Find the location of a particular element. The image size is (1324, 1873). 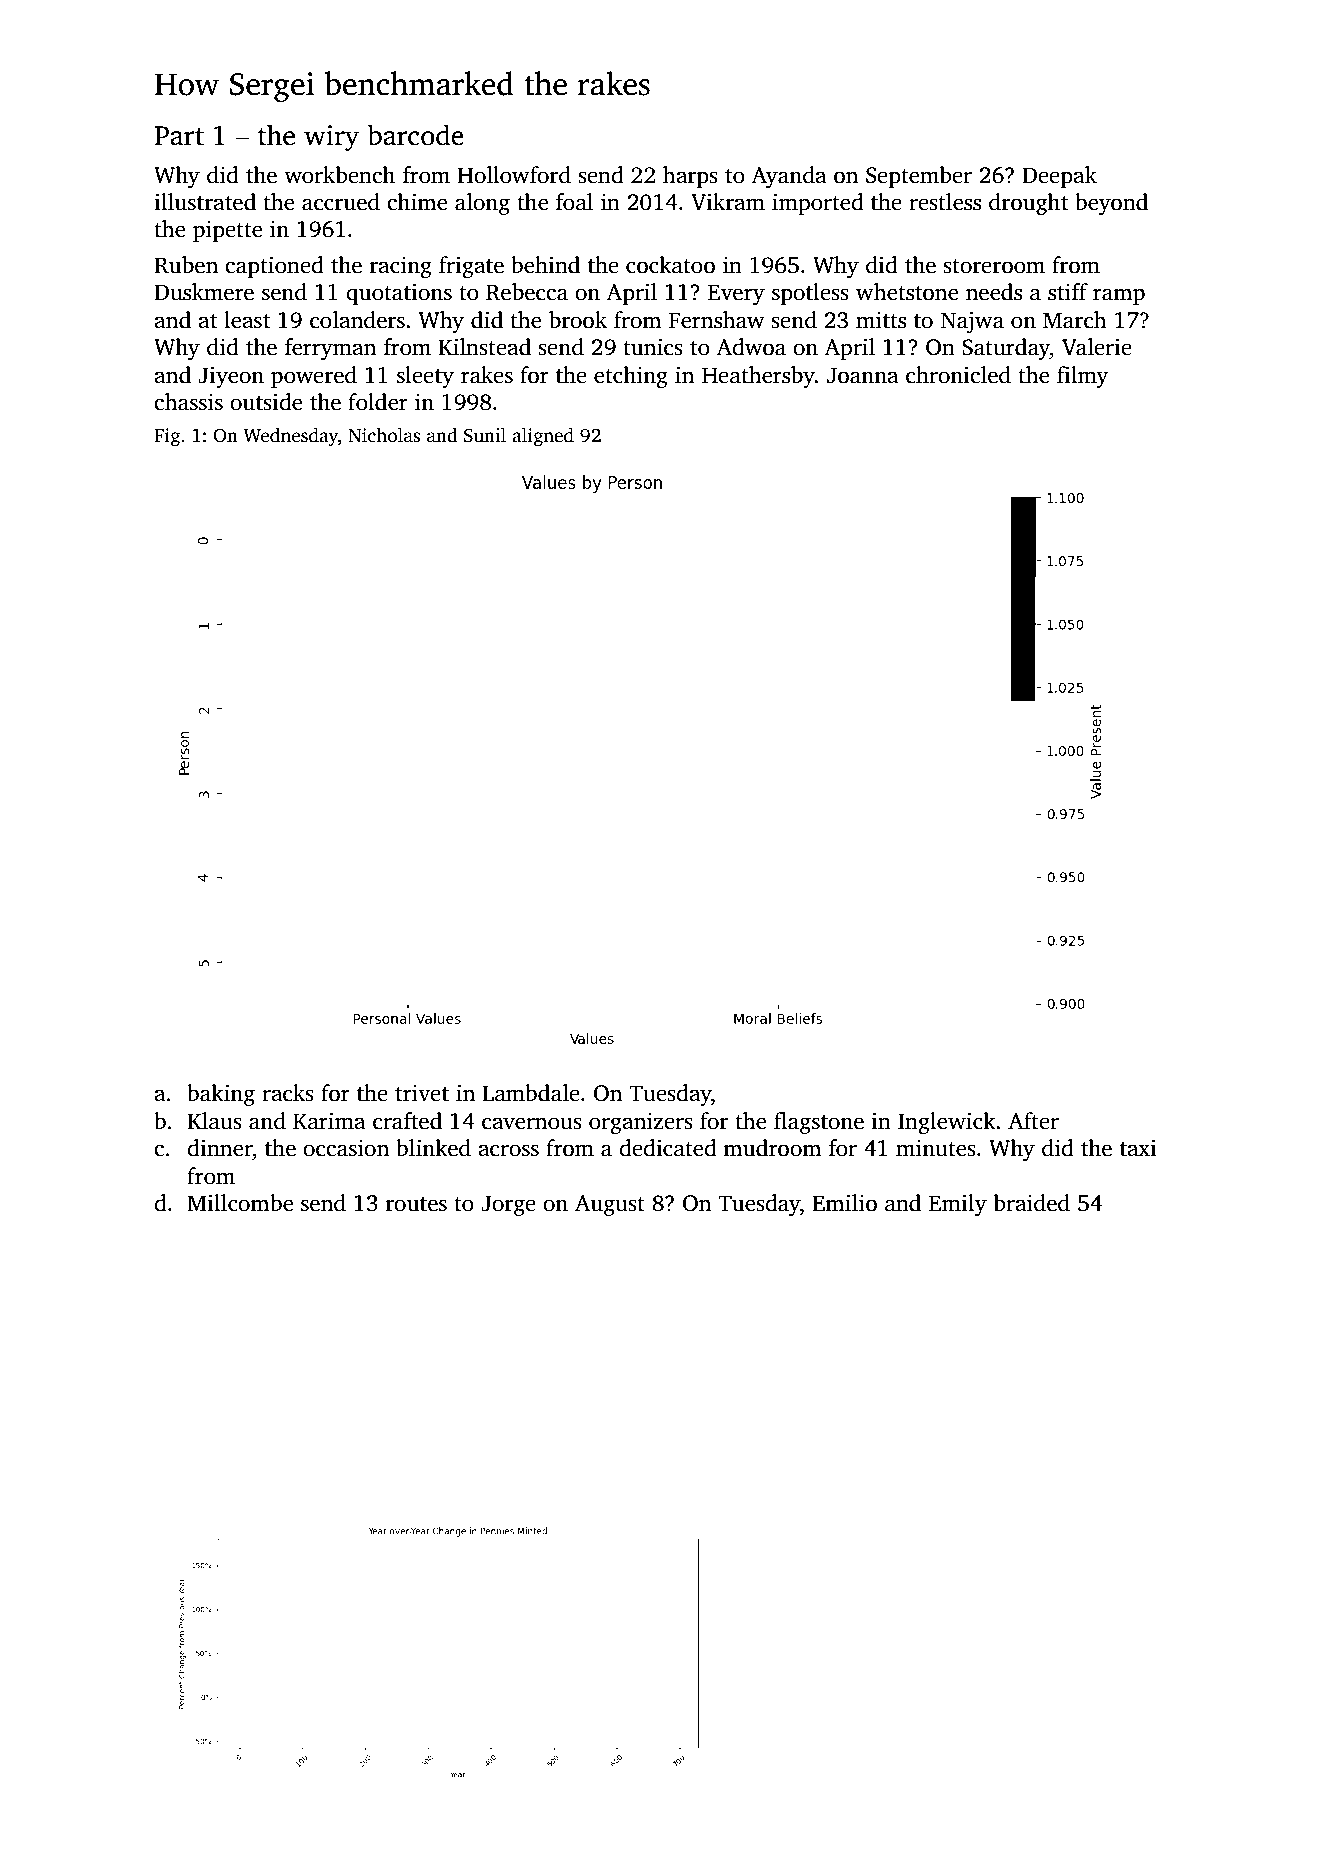

trivet is located at coordinates (422, 1093).
